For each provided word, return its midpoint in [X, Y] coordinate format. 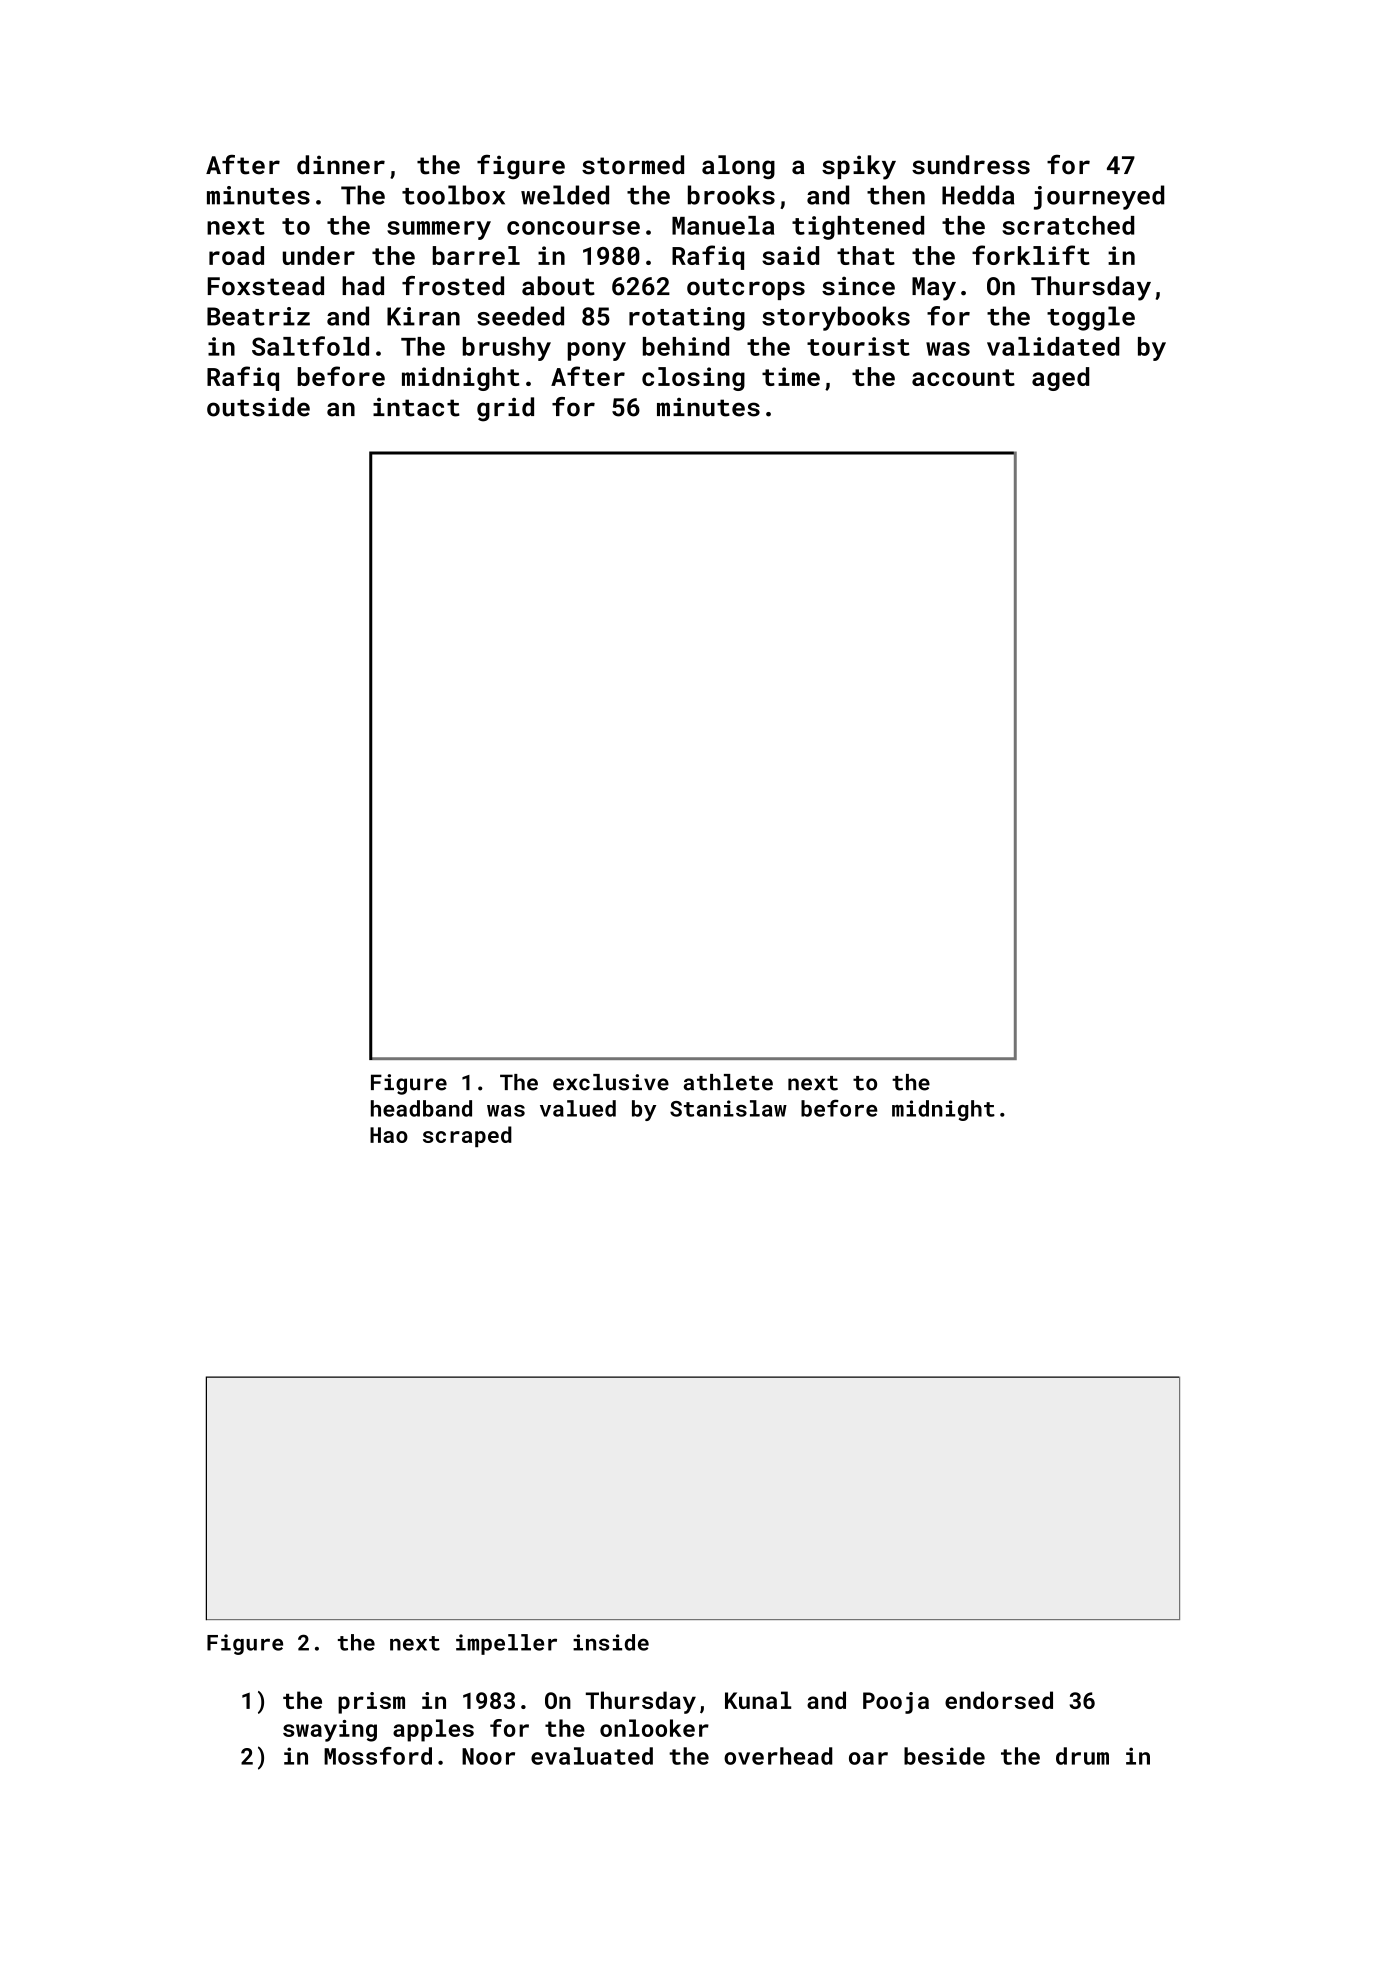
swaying [330, 1731]
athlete [728, 1082]
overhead [778, 1756]
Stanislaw [728, 1108]
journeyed [1099, 197]
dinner [341, 165]
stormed [633, 165]
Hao [389, 1135]
